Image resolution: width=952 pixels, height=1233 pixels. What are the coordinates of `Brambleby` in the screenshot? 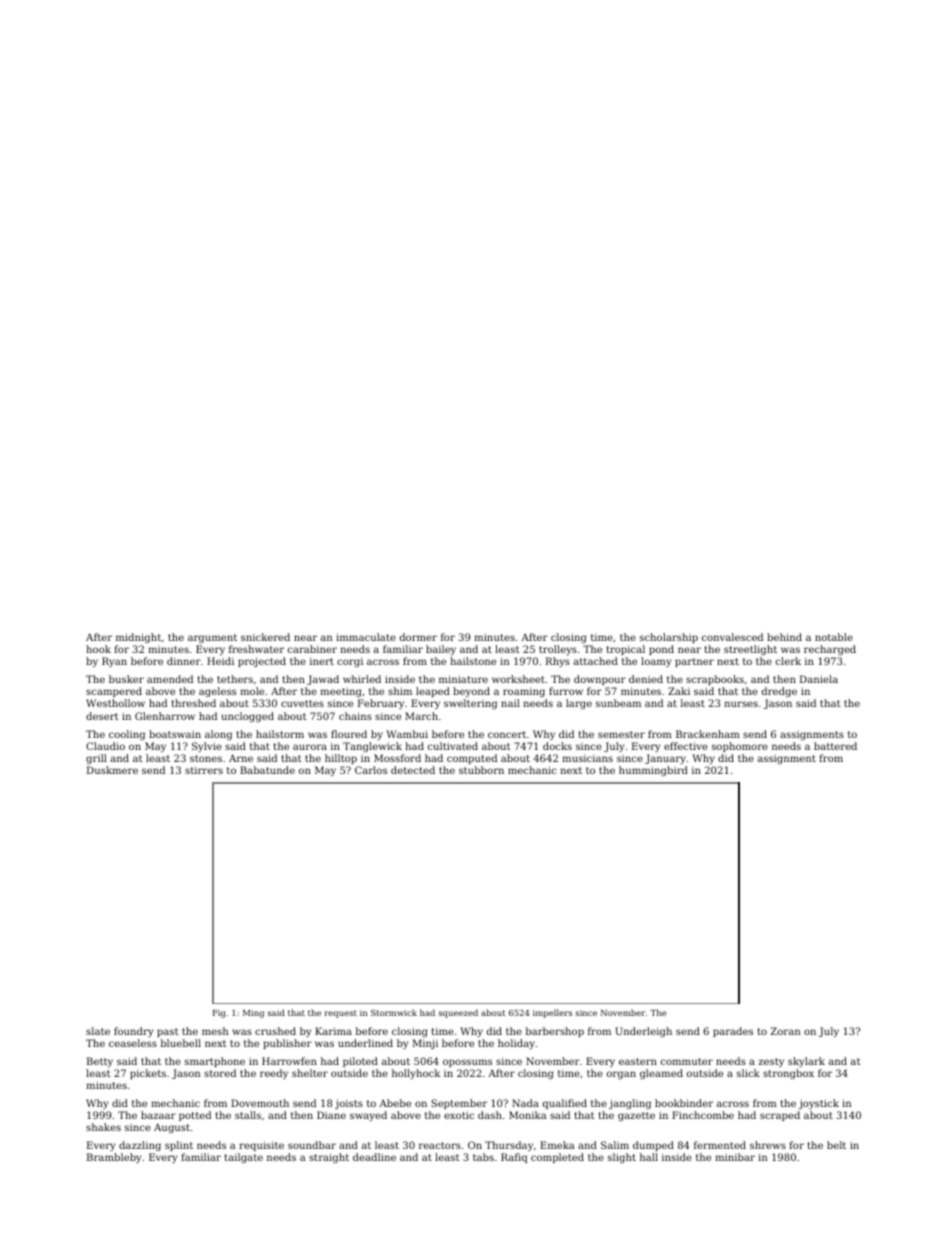 It's located at (114, 1158).
